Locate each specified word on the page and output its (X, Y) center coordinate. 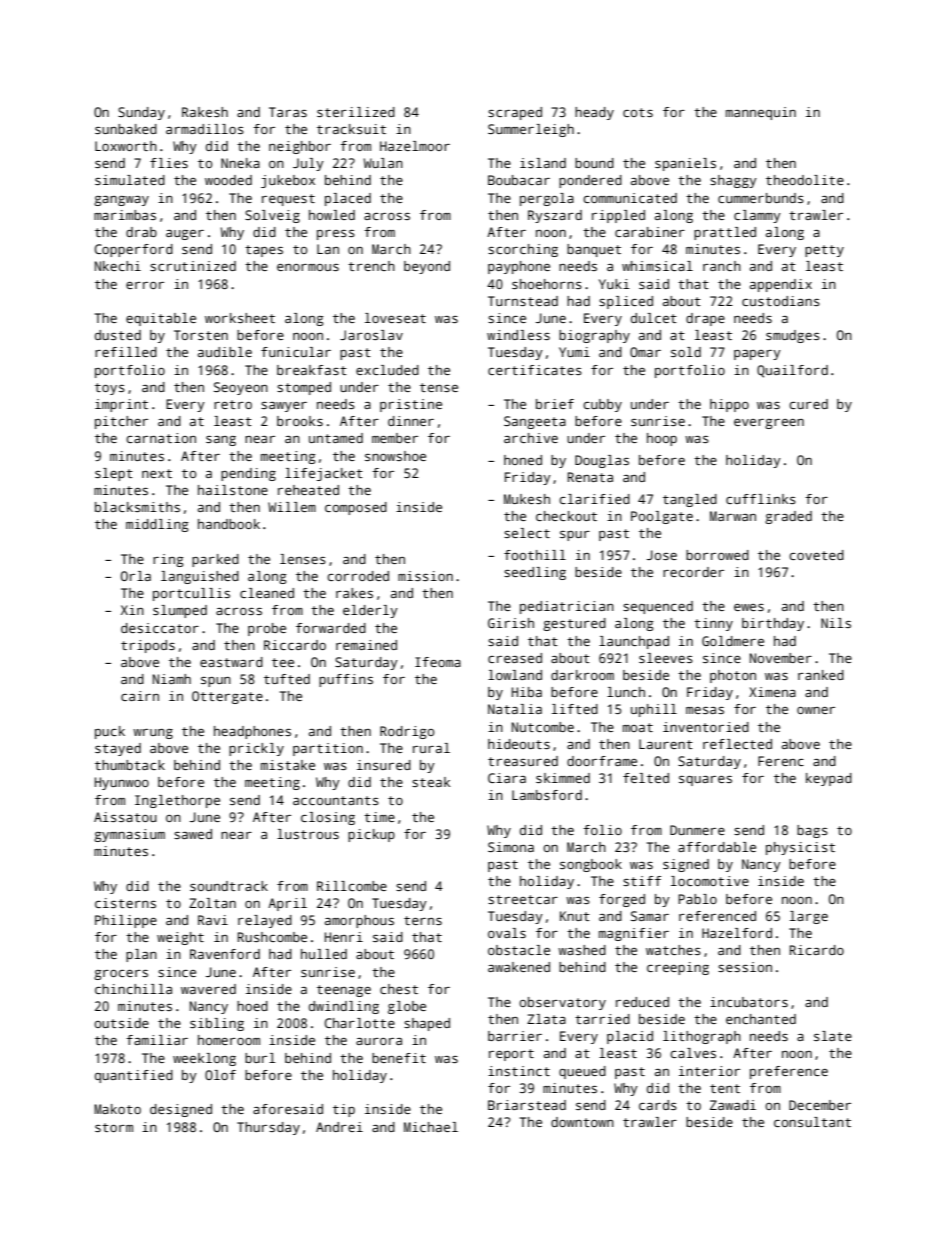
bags (812, 831)
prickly (256, 749)
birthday (773, 624)
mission (425, 576)
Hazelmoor (415, 146)
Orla (136, 576)
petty (824, 251)
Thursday (268, 1128)
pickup (371, 835)
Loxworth (126, 146)
